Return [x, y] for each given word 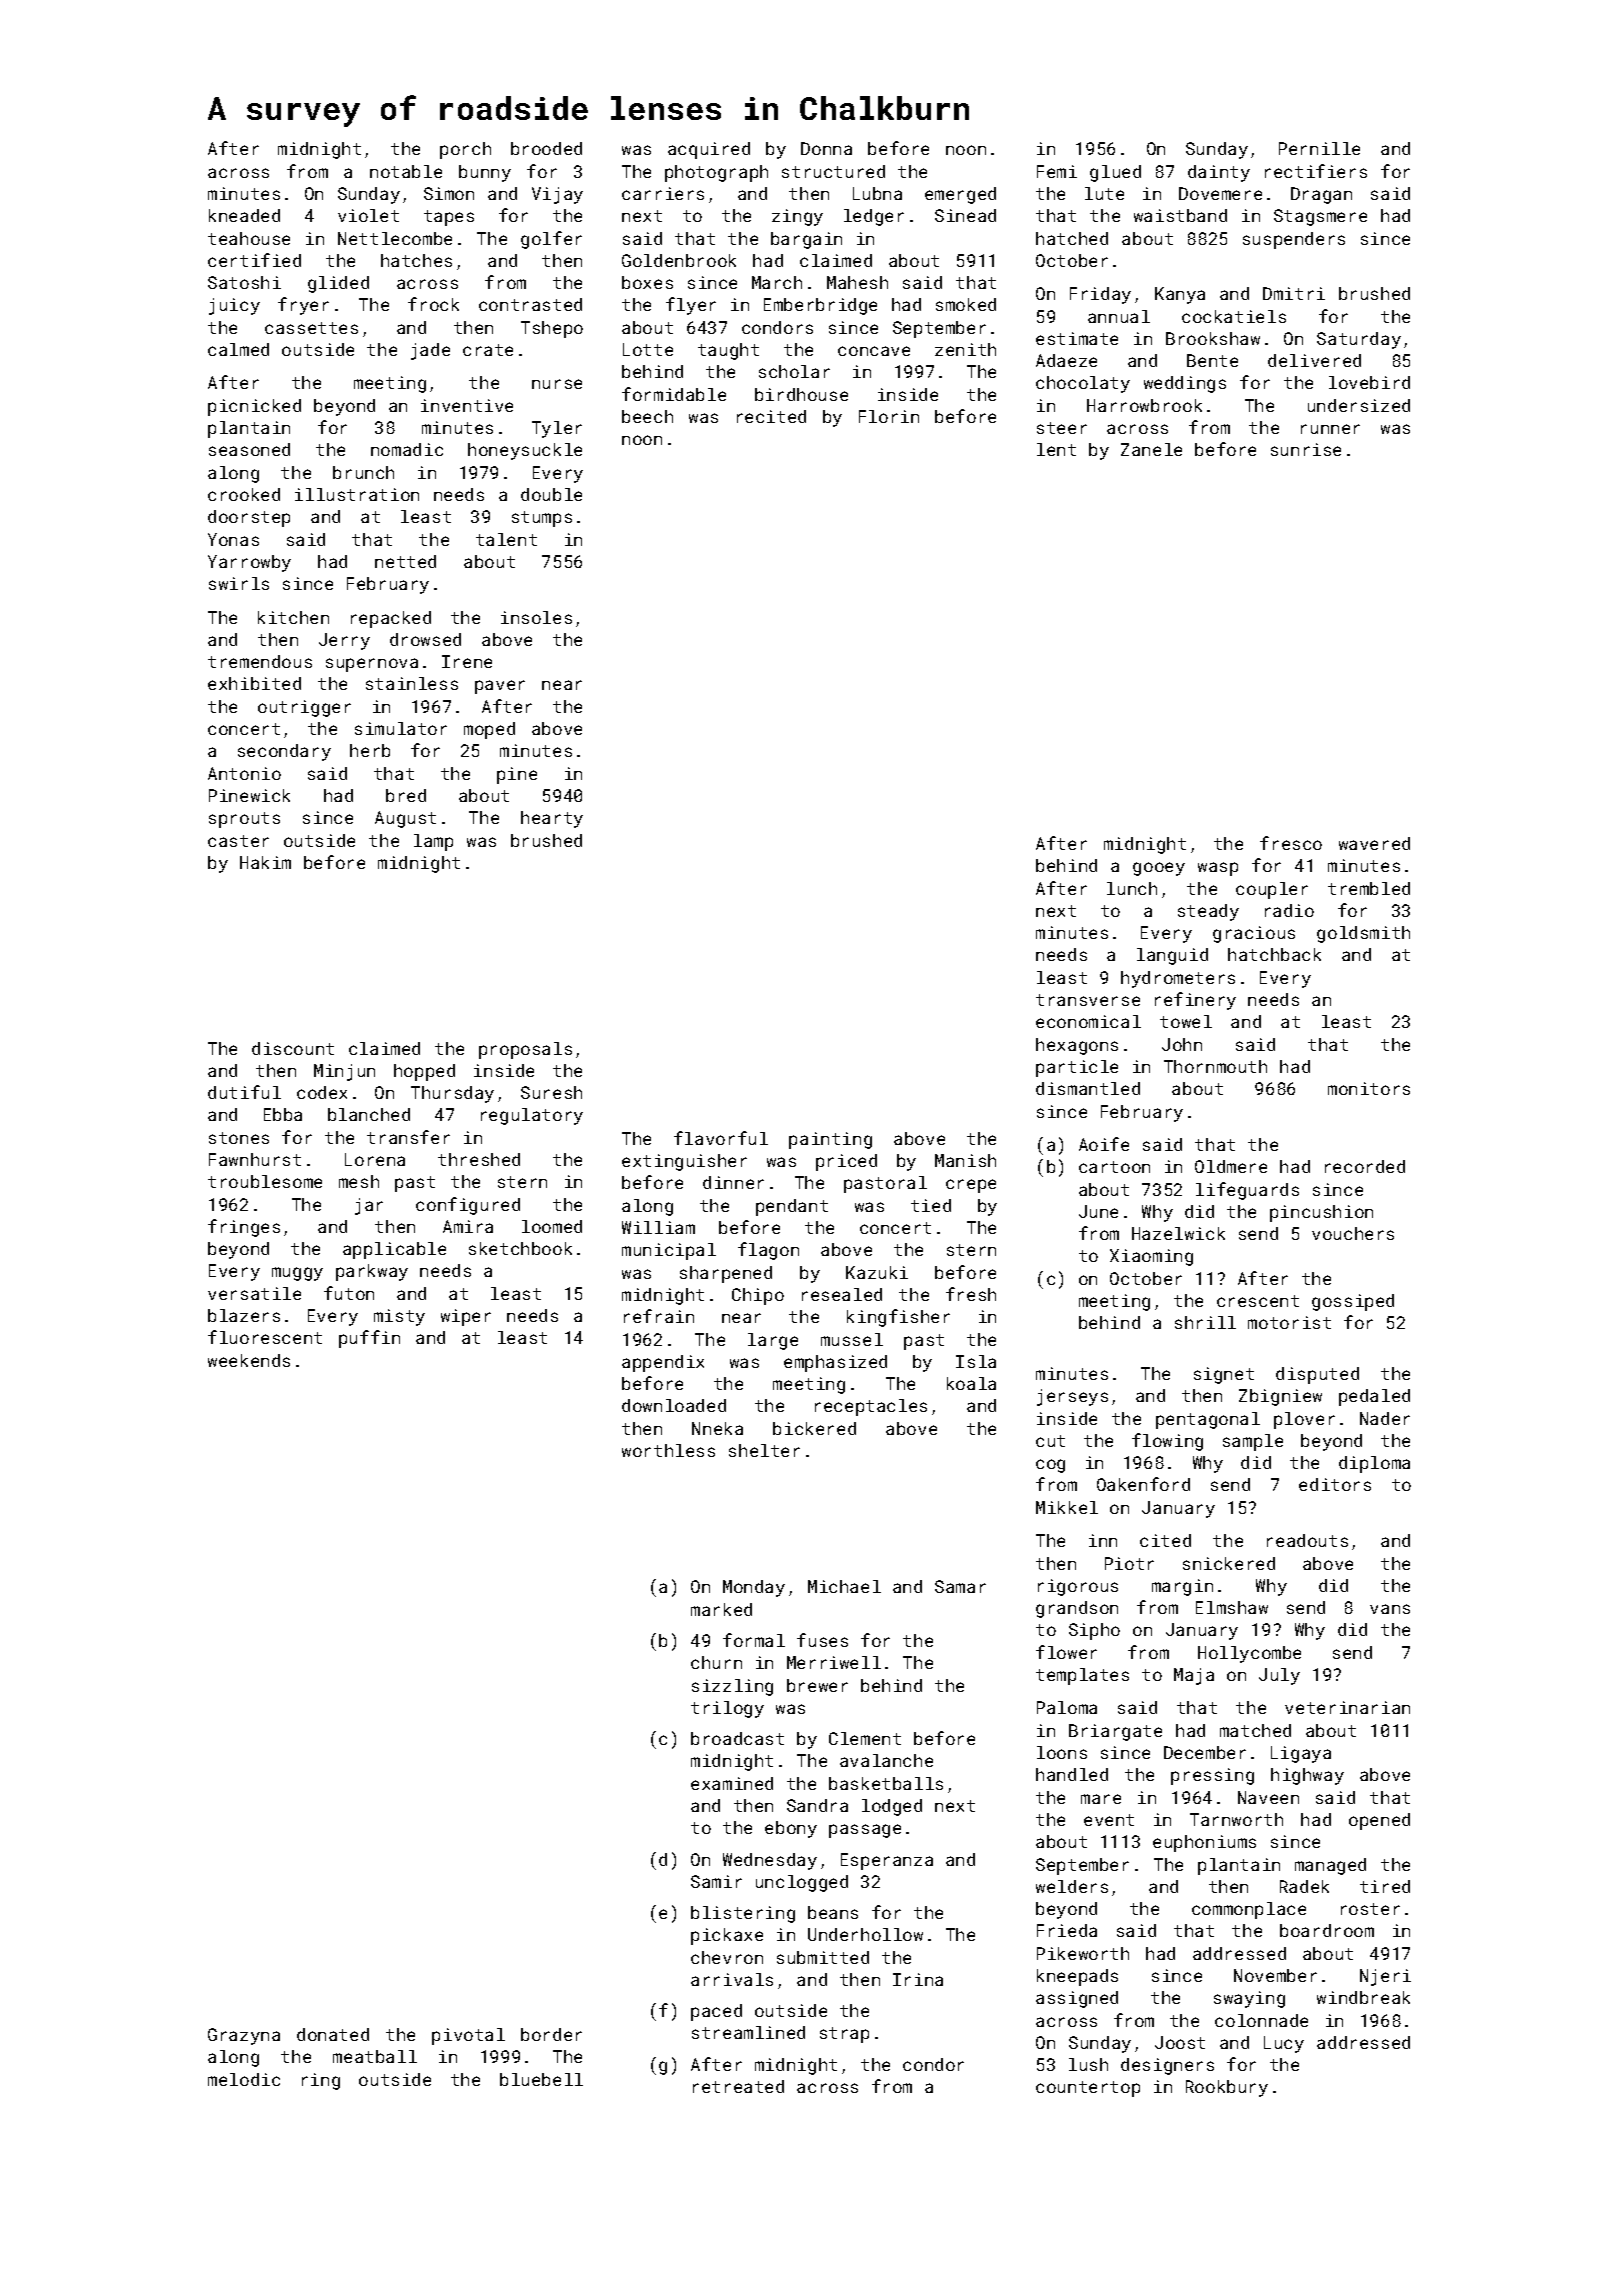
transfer [408, 1137]
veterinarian [1347, 1707]
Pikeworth [1083, 1953]
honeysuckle [525, 451]
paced [716, 2012]
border [551, 2034]
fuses [822, 1640]
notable [406, 171]
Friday [1100, 295]
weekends [249, 1360]
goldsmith [1363, 934]
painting [830, 1140]
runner [1330, 429]
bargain [806, 240]
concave [874, 351]
